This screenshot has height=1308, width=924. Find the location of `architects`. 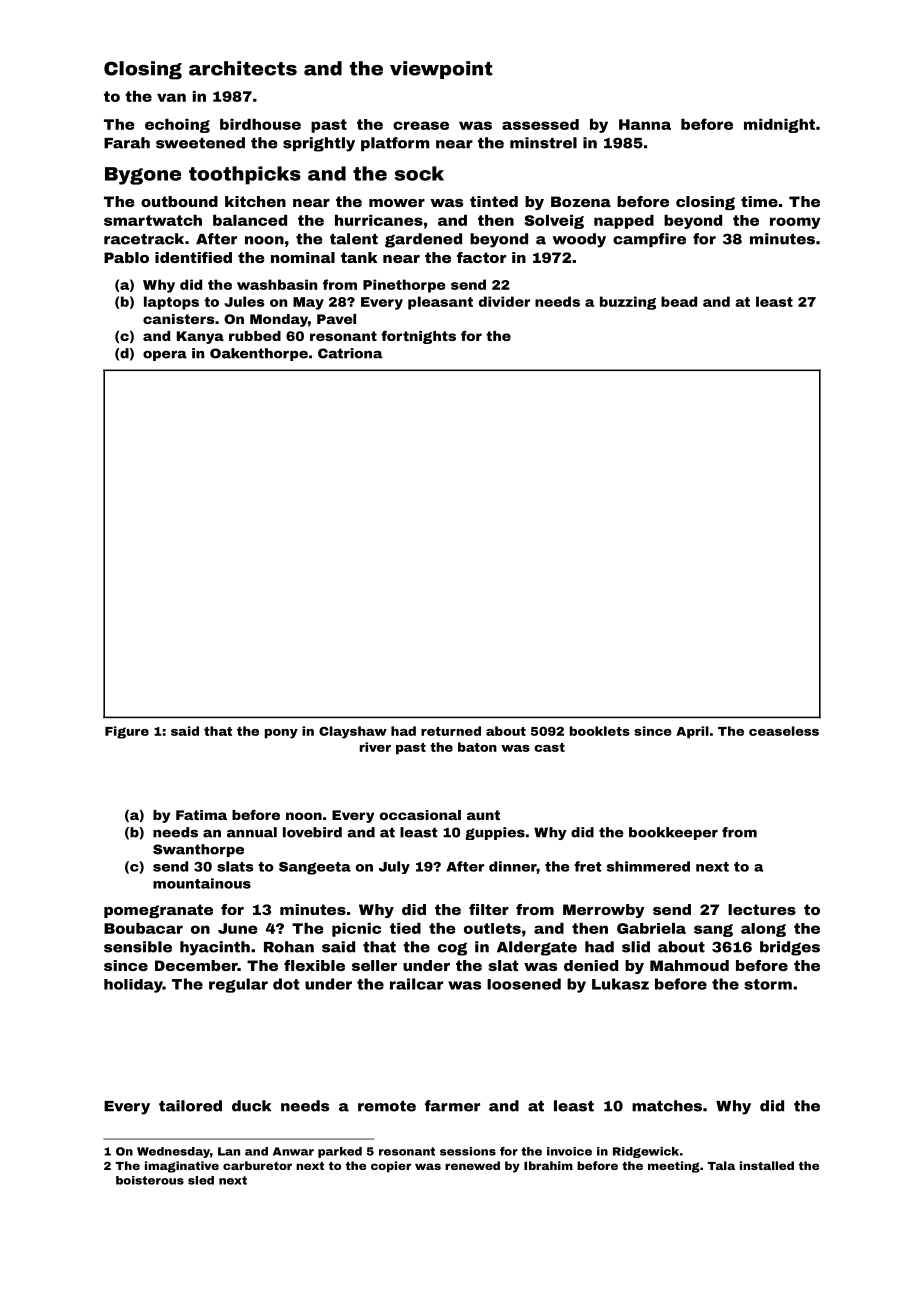

architects is located at coordinates (243, 68).
